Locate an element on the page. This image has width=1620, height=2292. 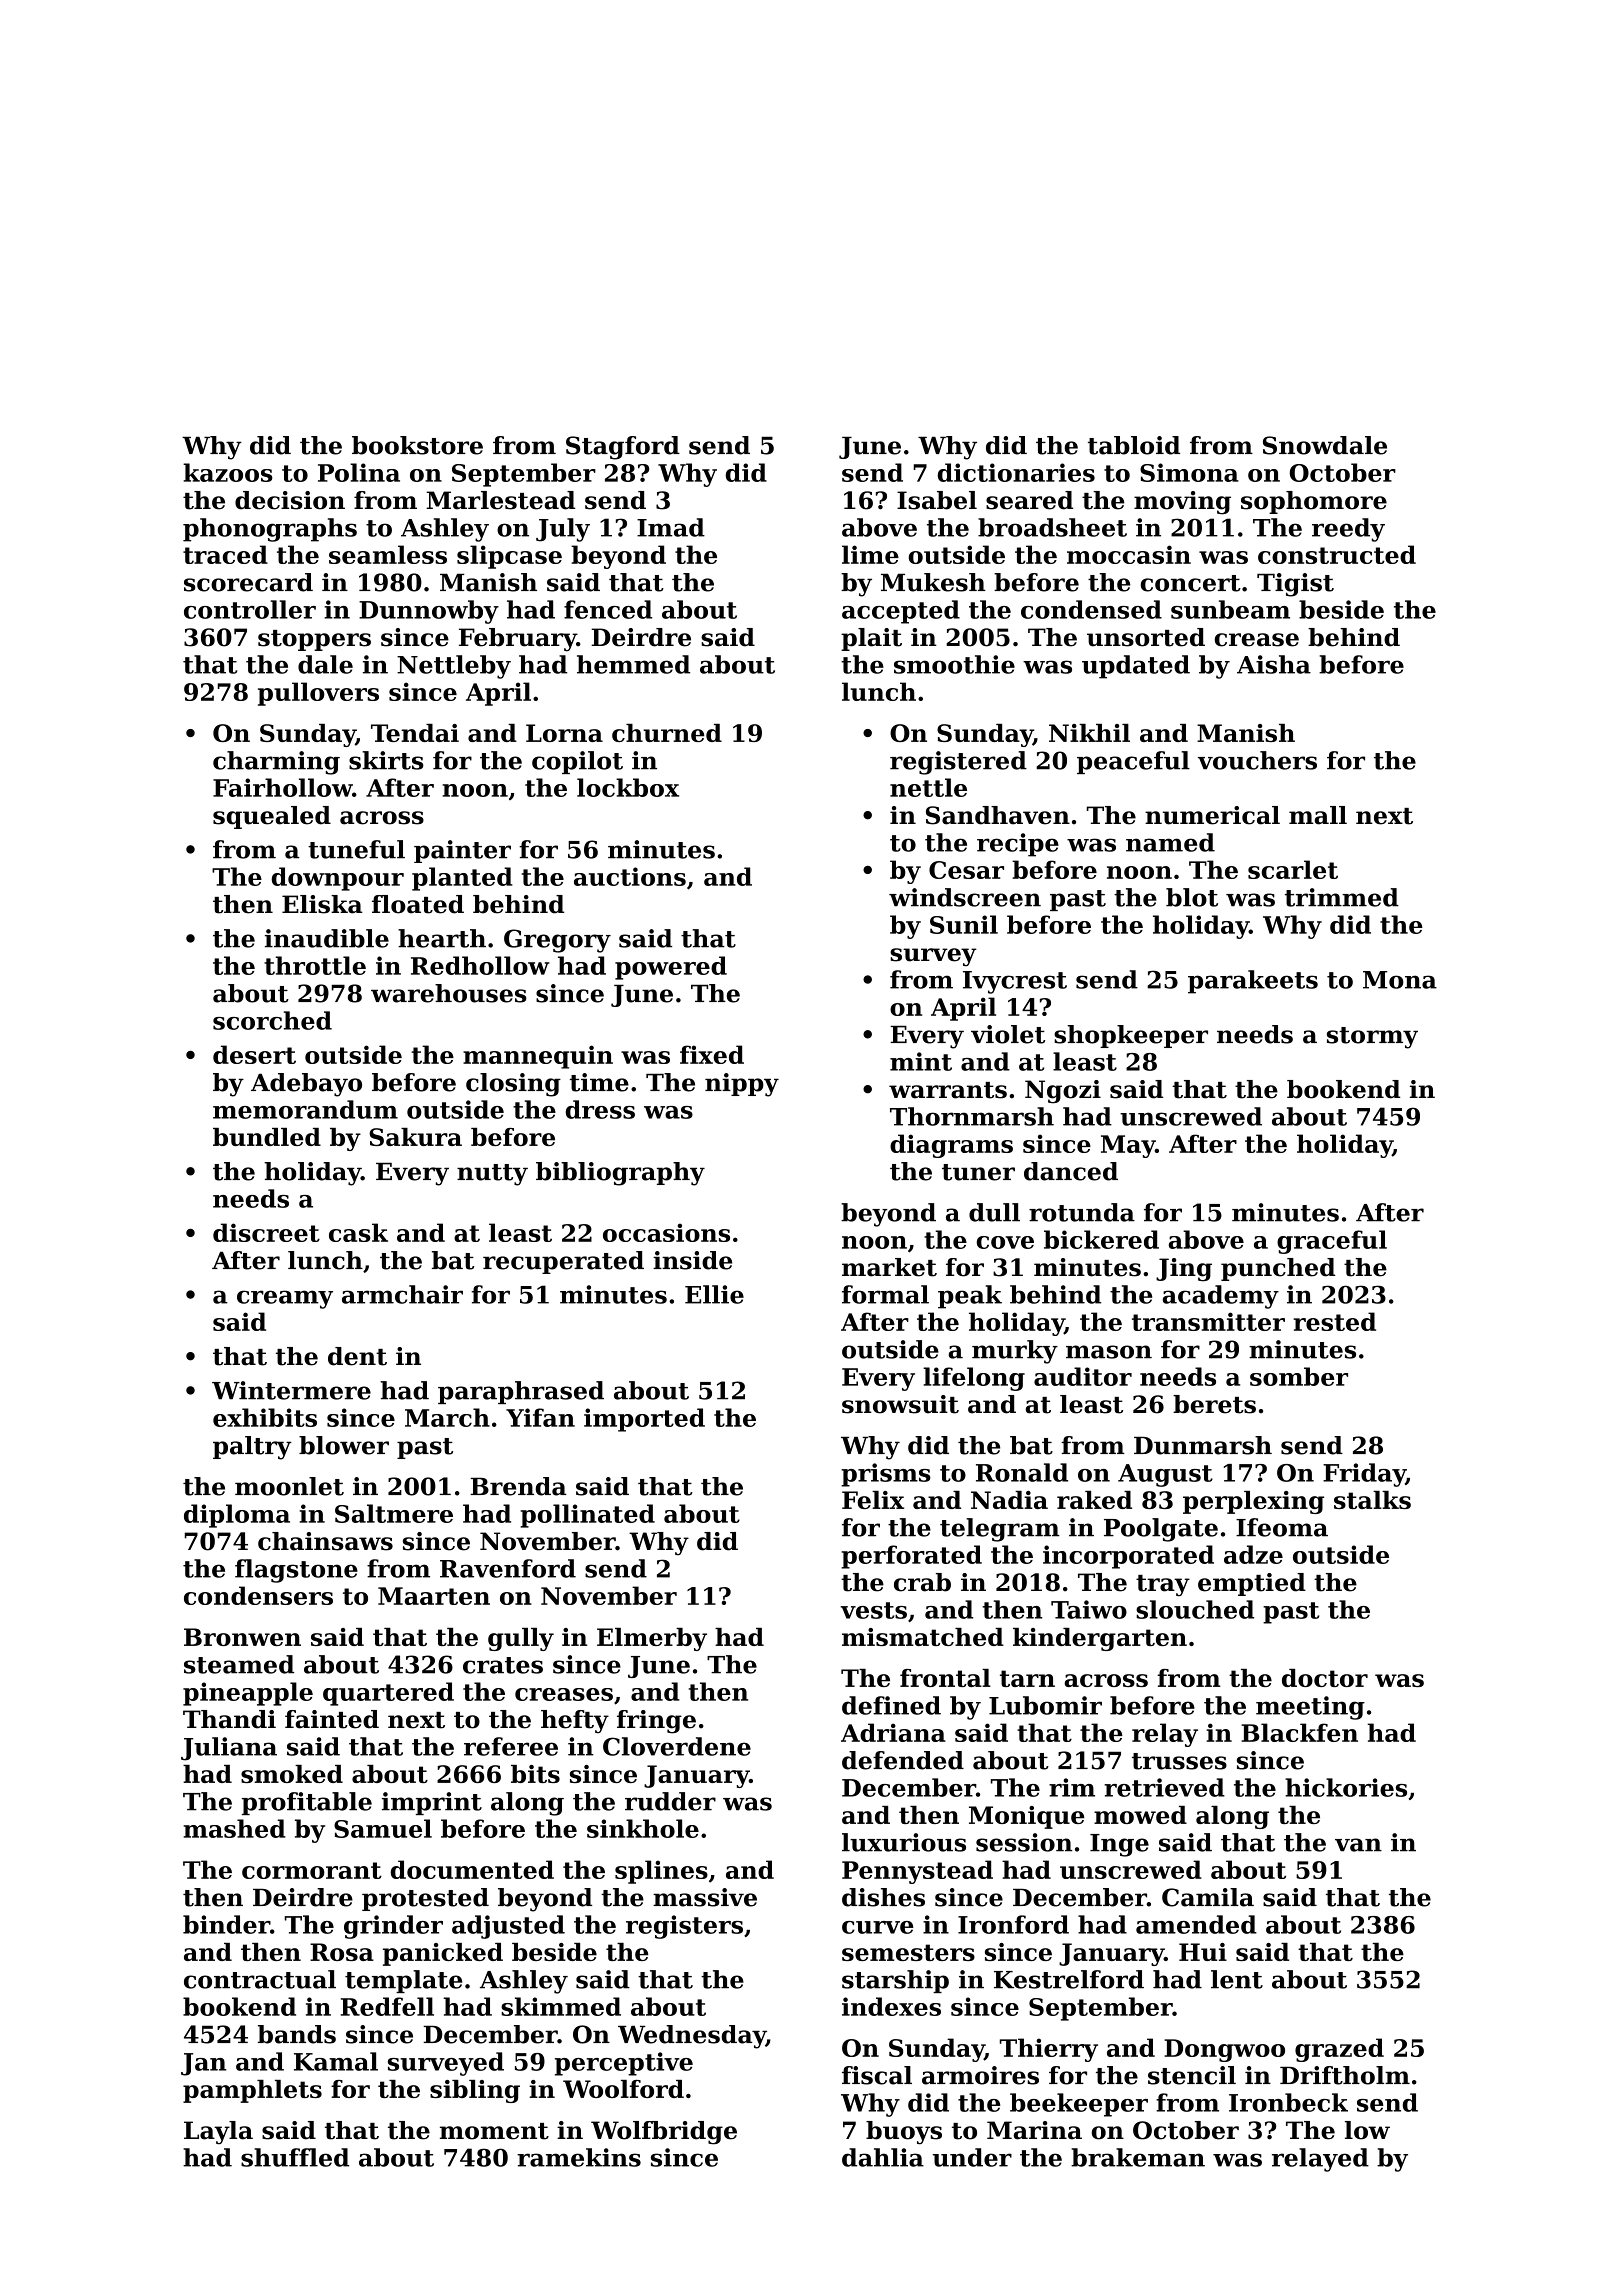
numerical is located at coordinates (1212, 815).
